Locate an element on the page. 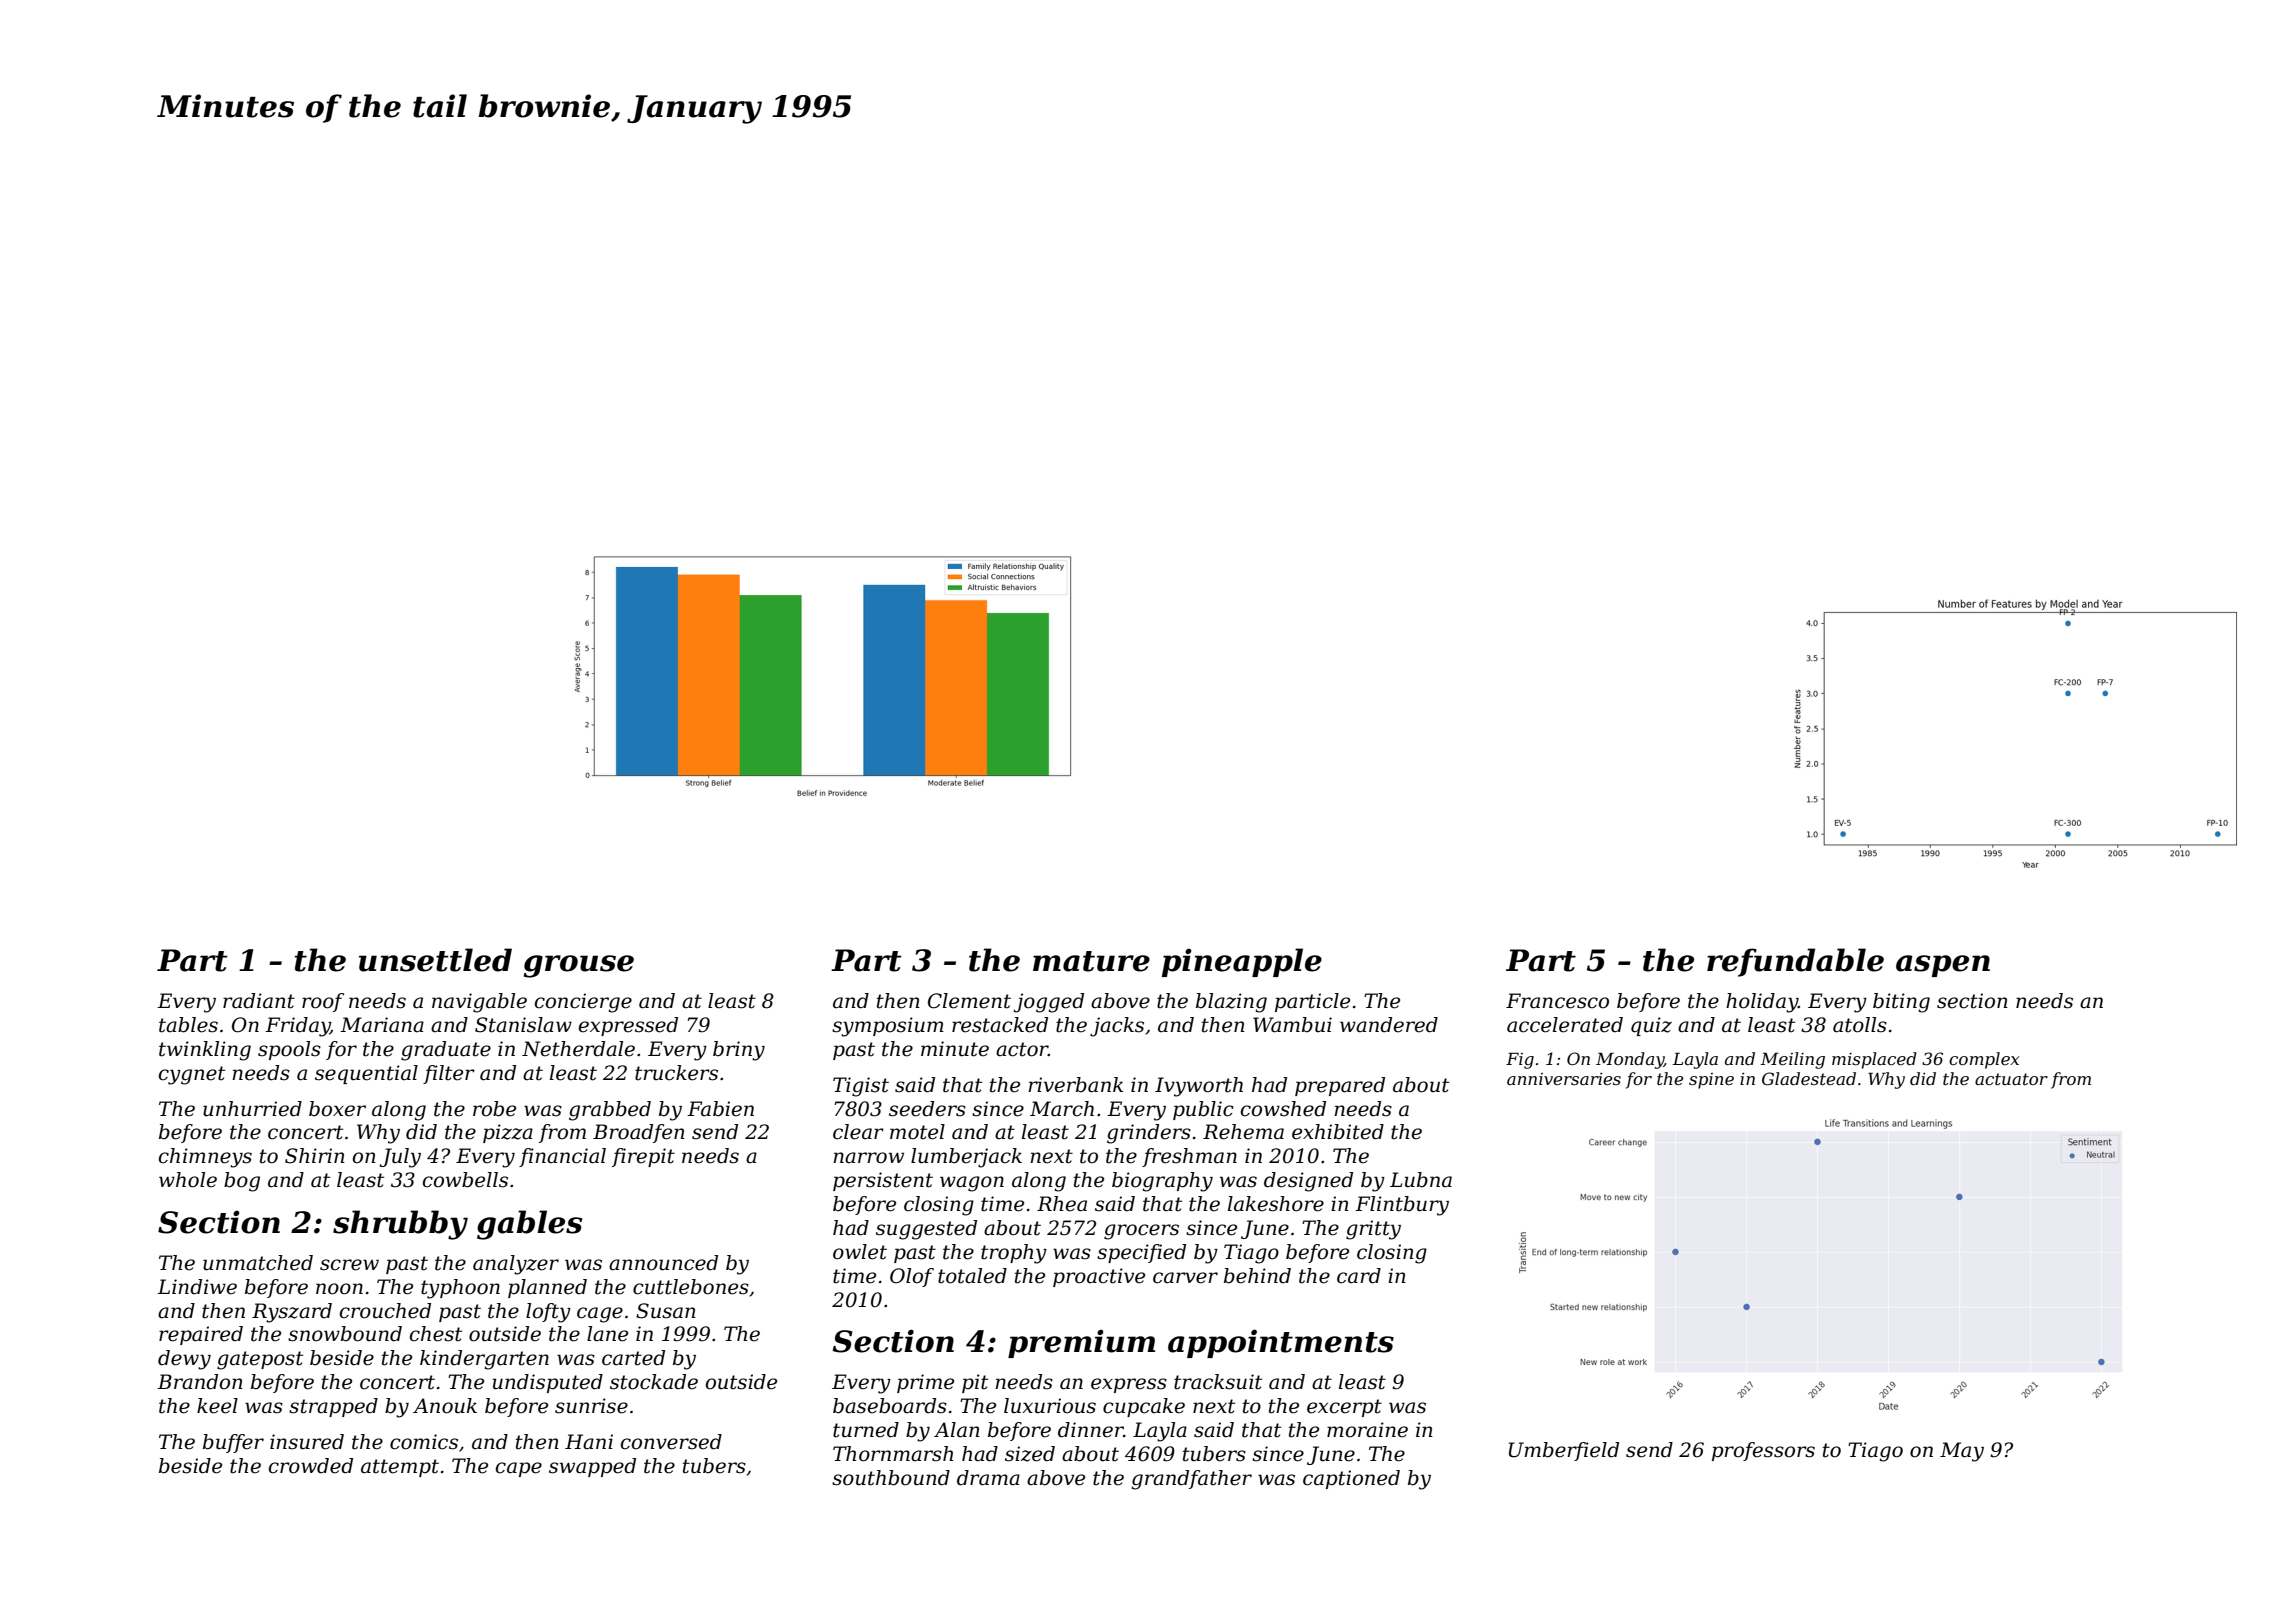 The width and height of the document is (2292, 1620). lumberjack is located at coordinates (966, 1158).
